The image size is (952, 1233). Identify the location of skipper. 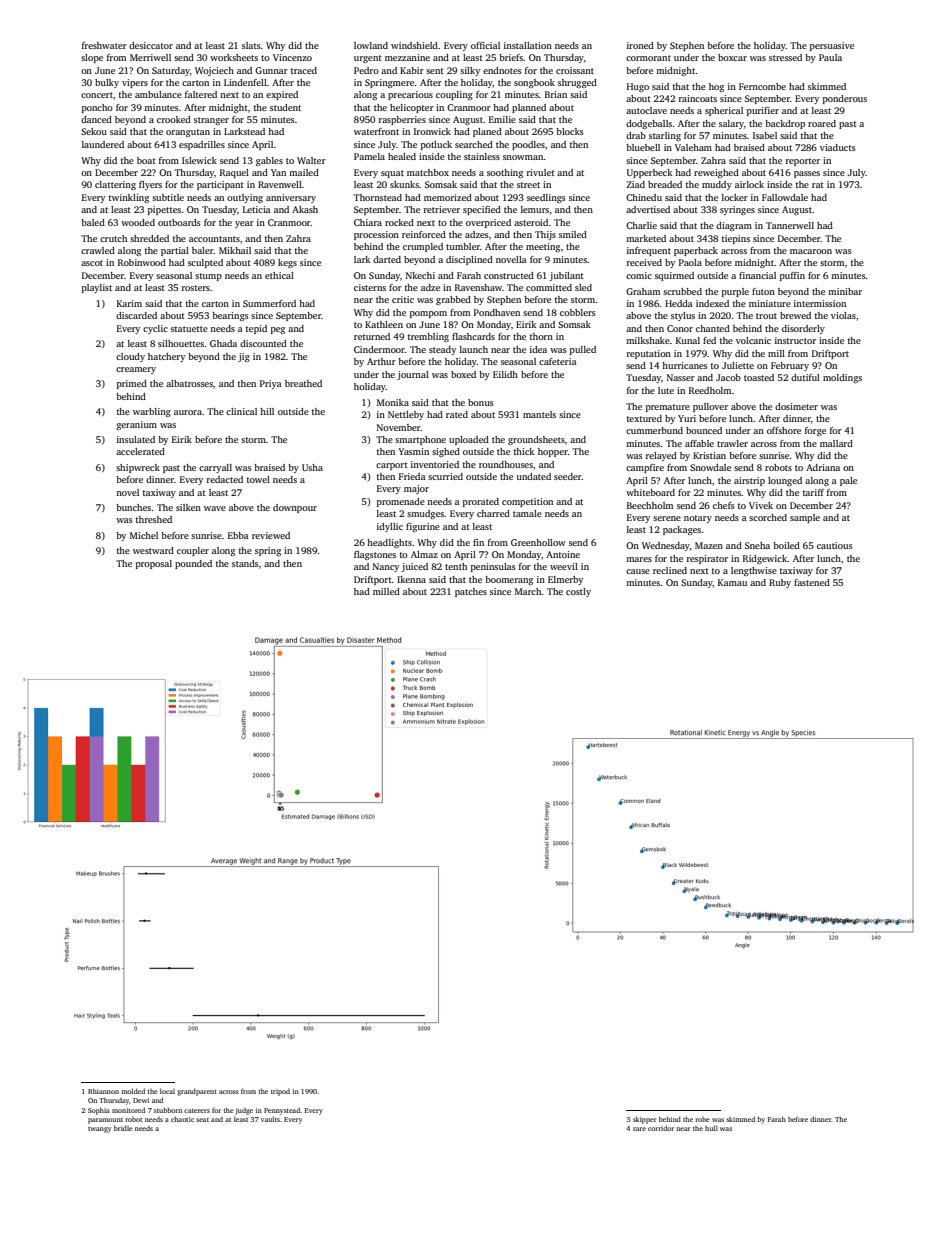
(645, 1120).
